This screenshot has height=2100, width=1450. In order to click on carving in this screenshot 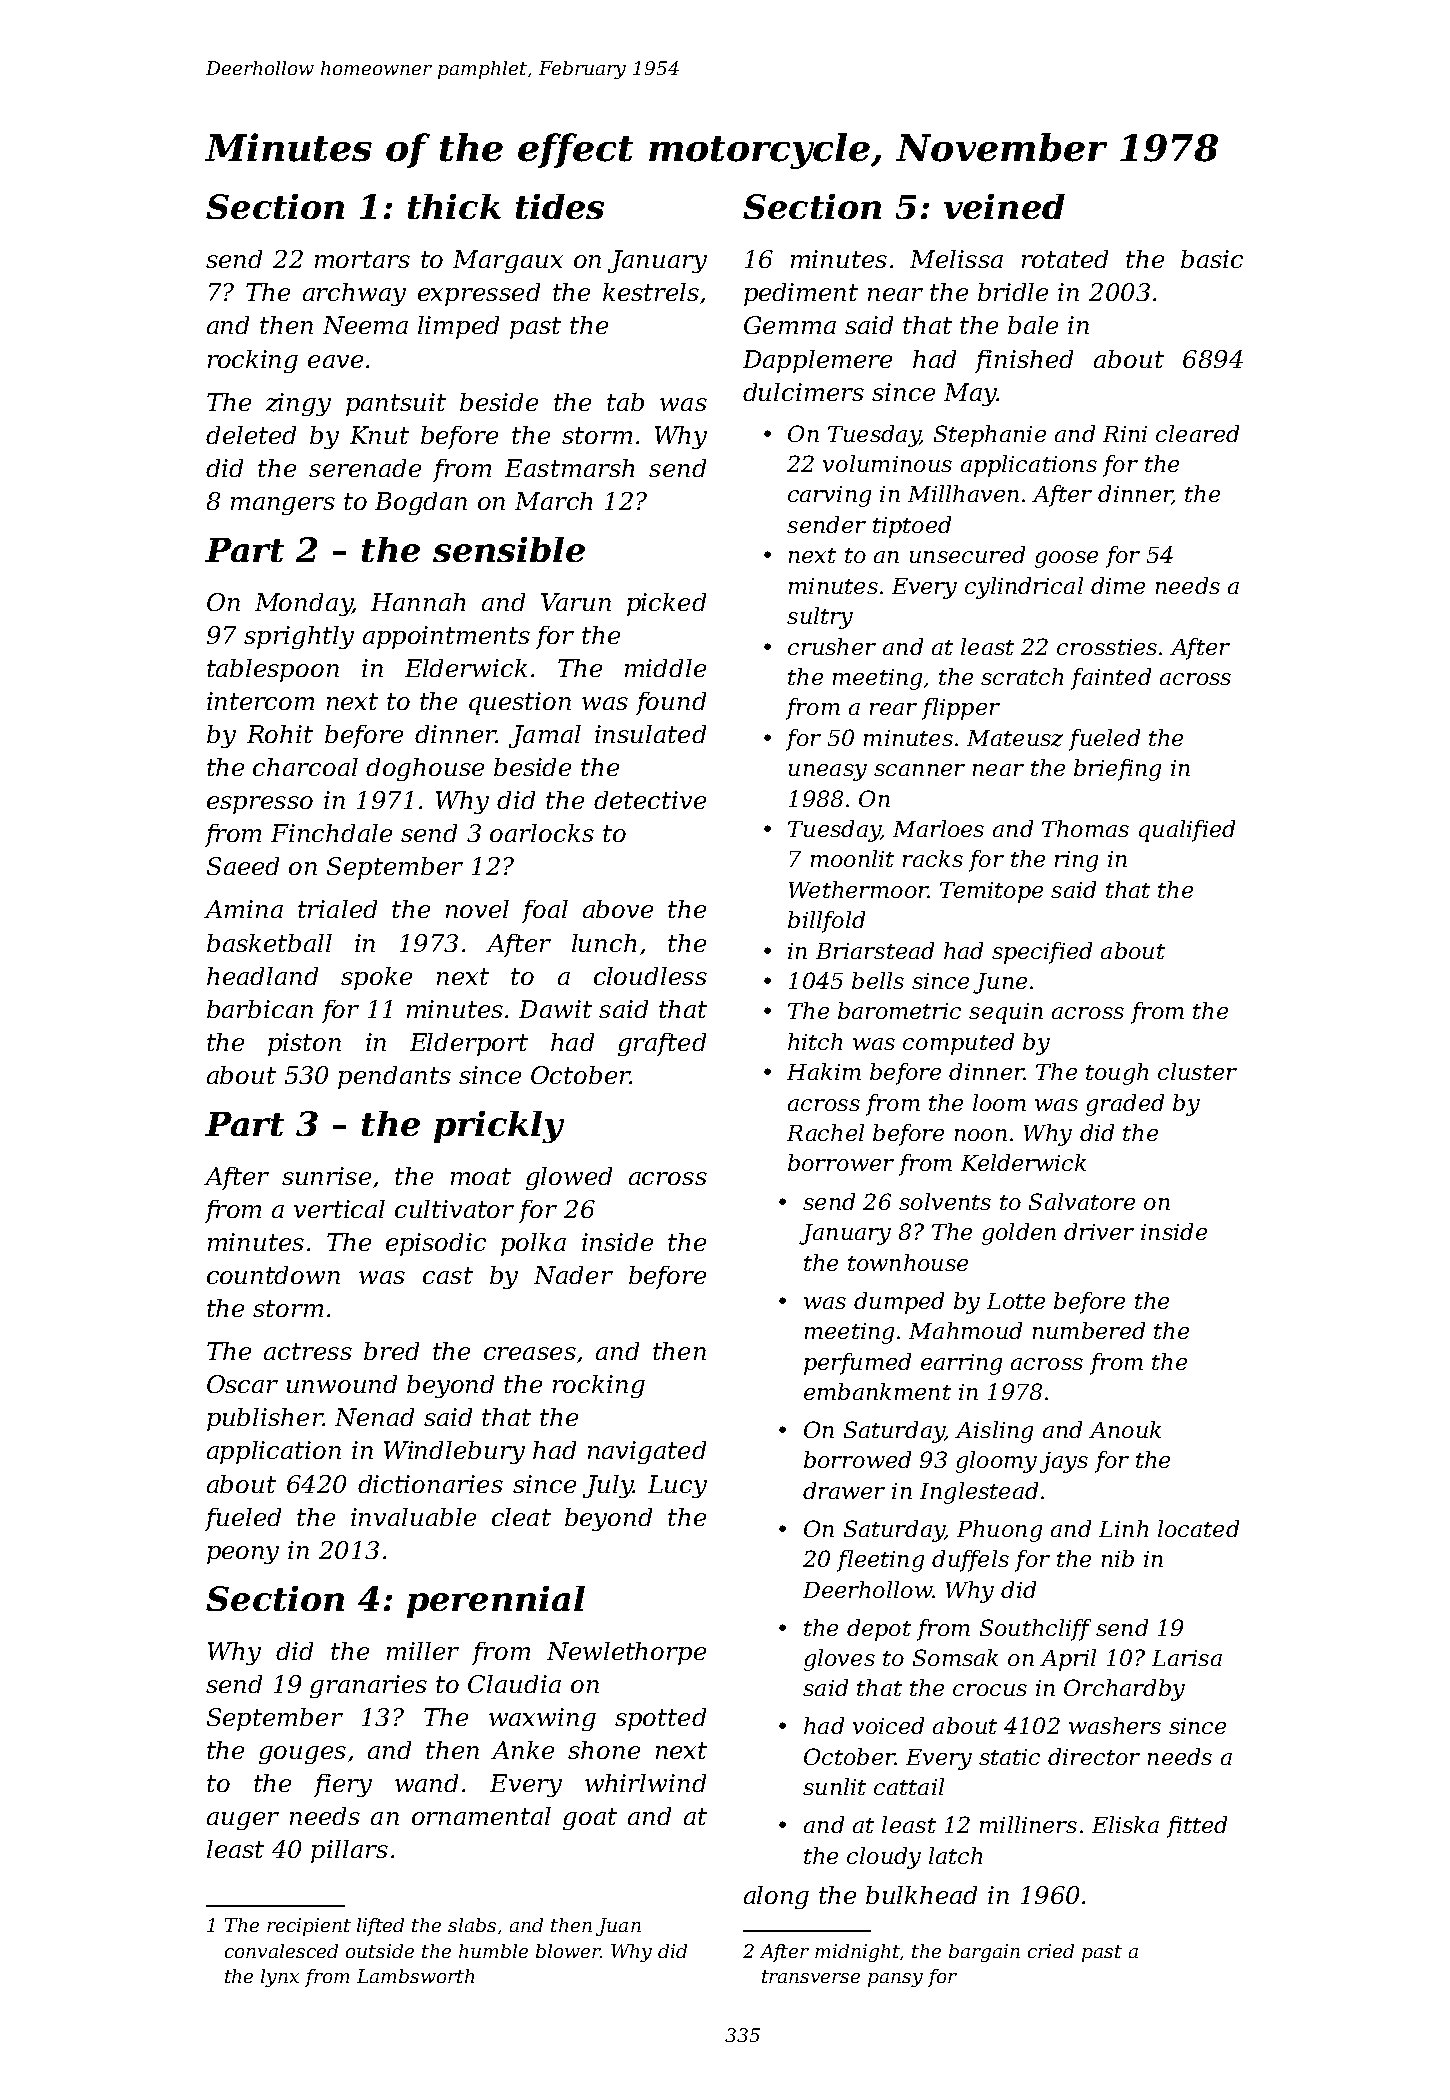, I will do `click(829, 496)`.
